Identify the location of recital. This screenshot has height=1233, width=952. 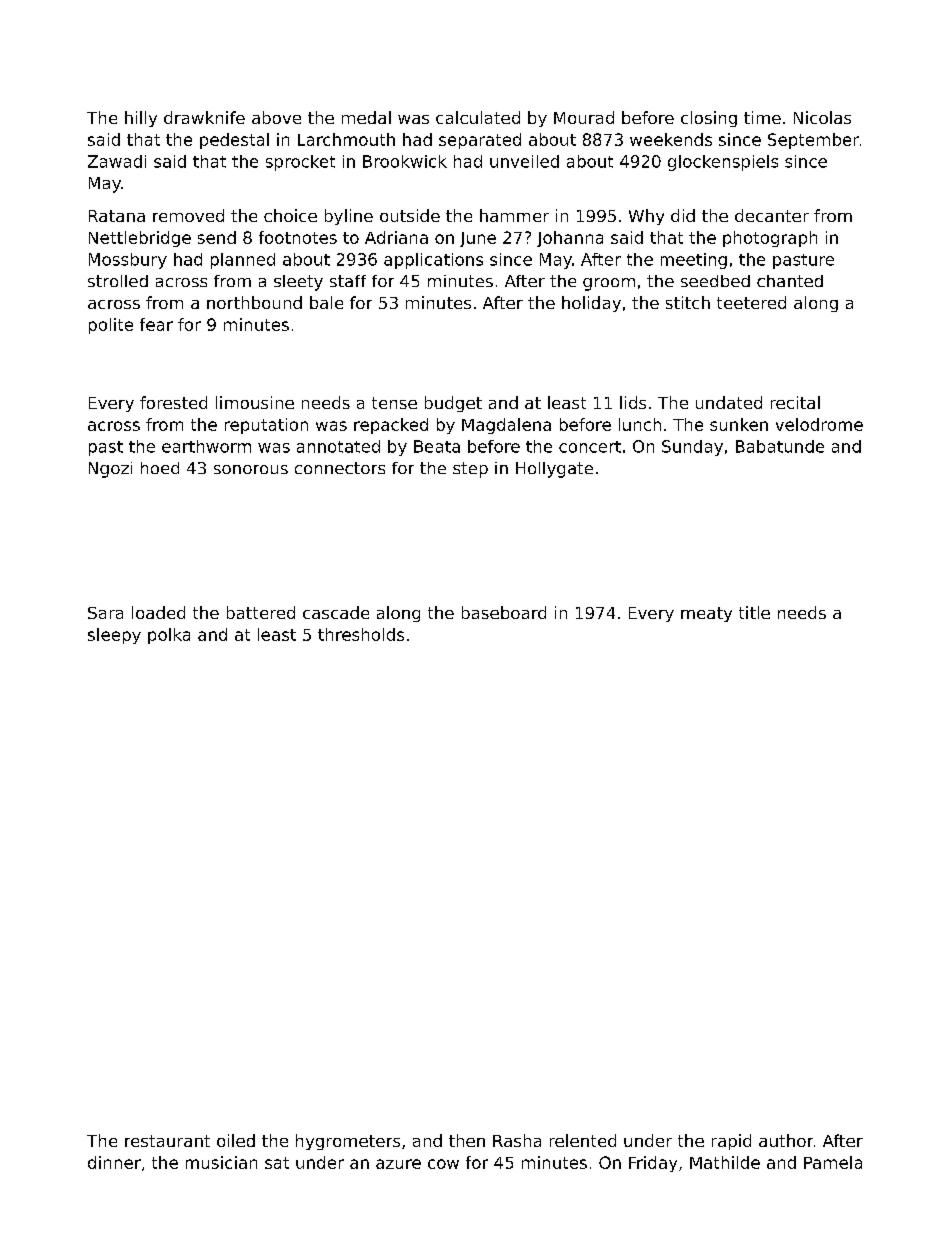
(795, 402).
